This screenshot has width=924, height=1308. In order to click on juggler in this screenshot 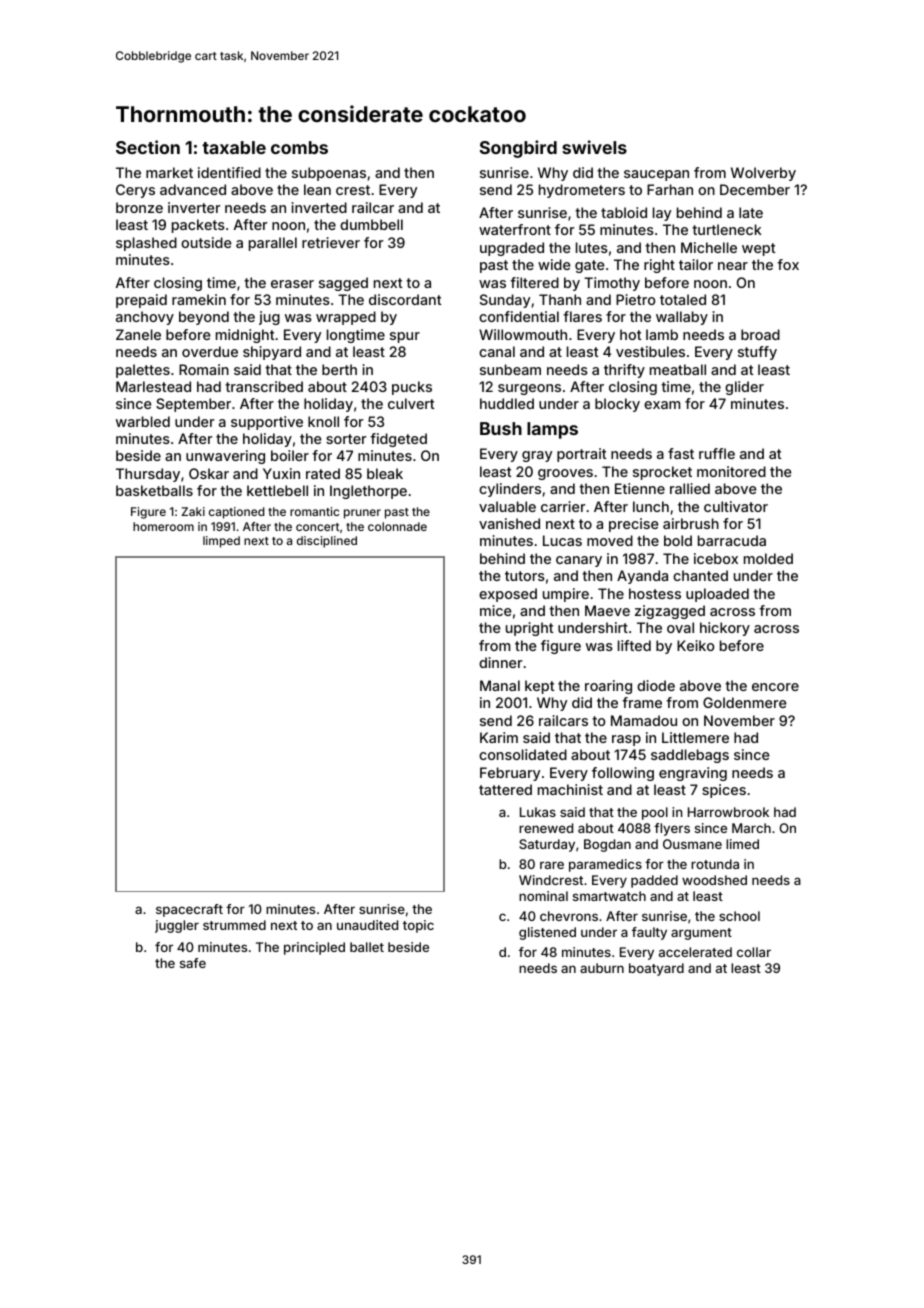, I will do `click(177, 926)`.
